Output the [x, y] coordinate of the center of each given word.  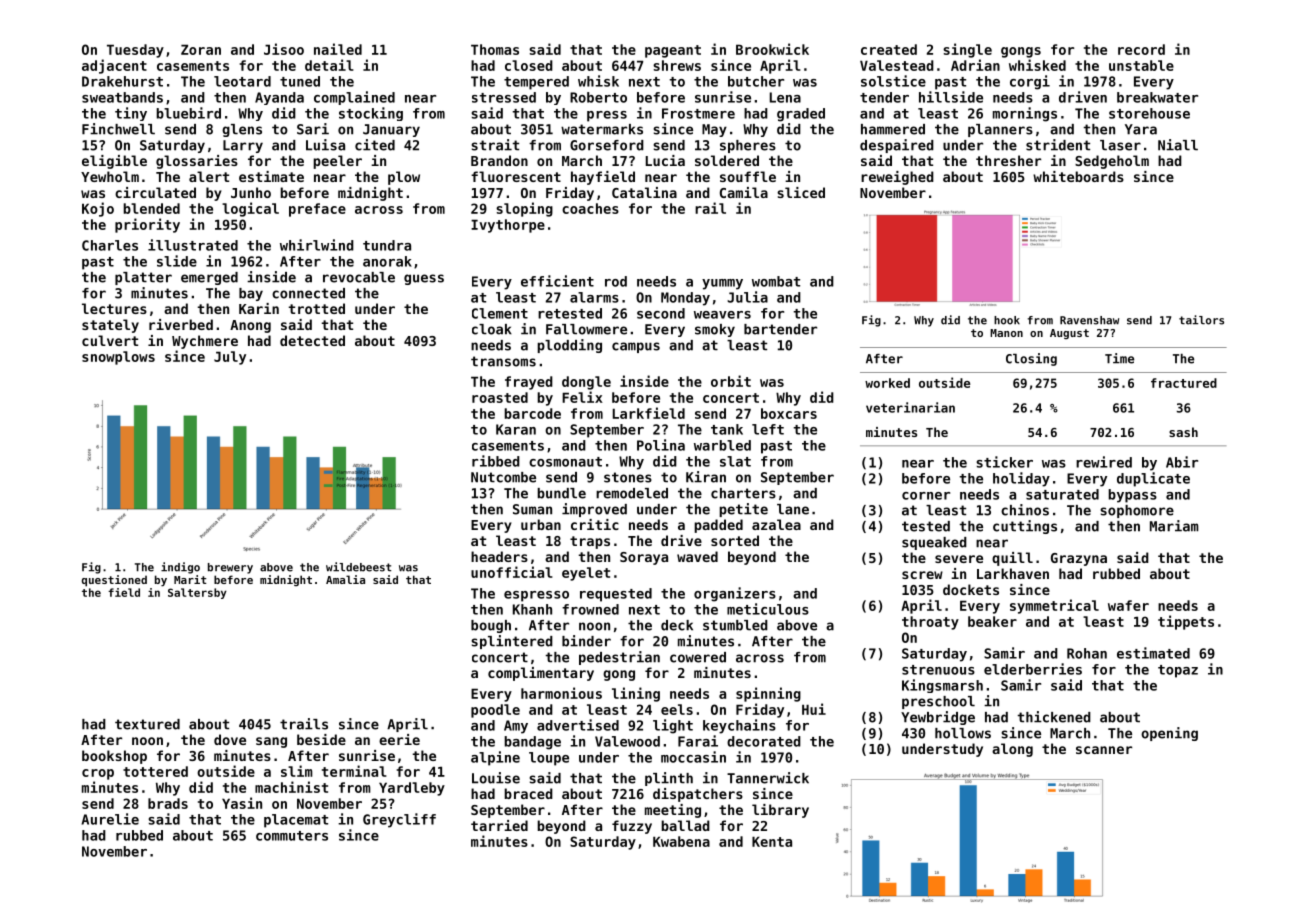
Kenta [772, 841]
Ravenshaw [1089, 320]
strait [495, 145]
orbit [731, 381]
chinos [1025, 510]
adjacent [114, 66]
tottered [155, 771]
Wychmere [205, 342]
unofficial [512, 572]
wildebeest [358, 567]
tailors [1201, 320]
